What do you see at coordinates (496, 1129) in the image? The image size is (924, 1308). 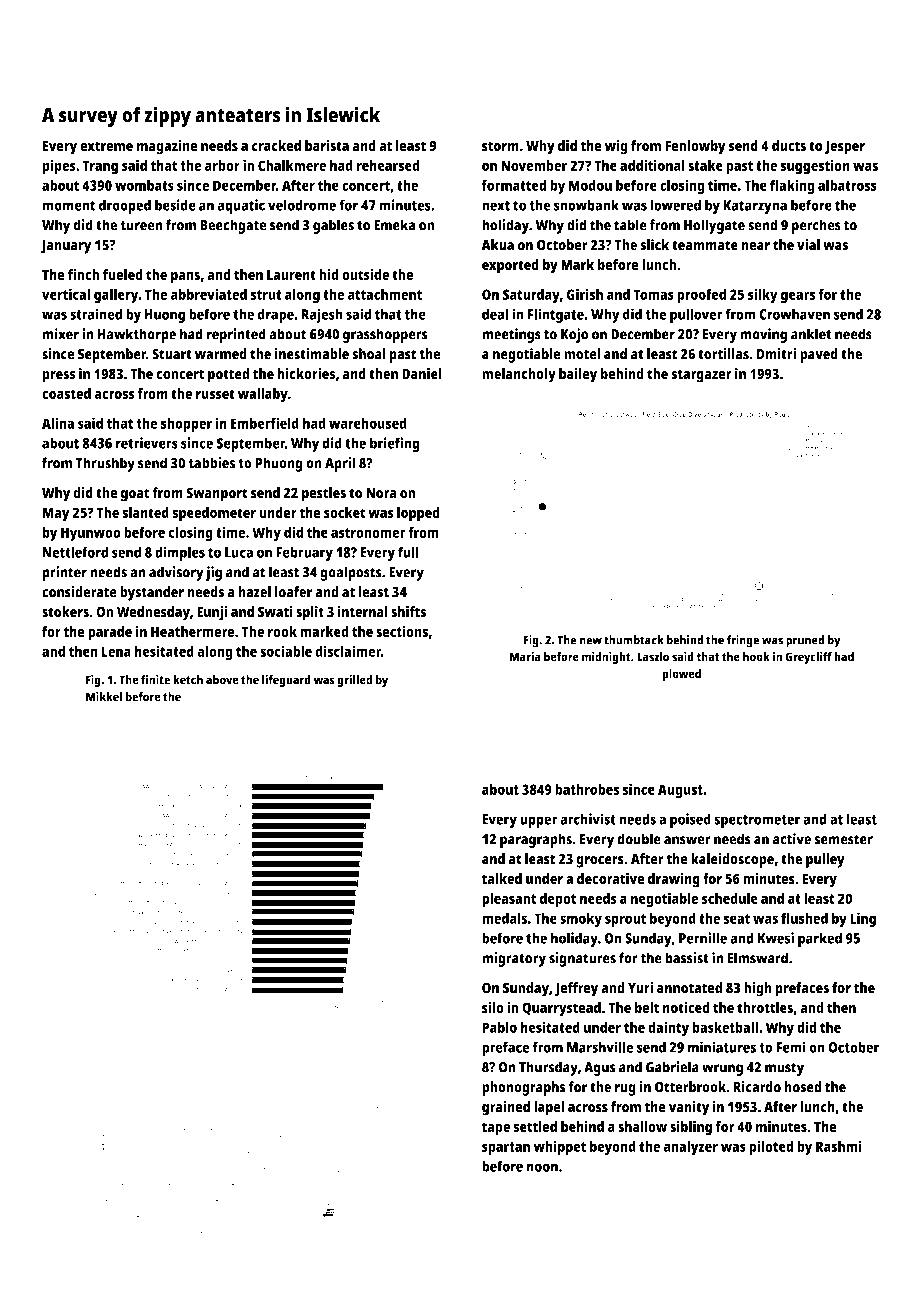 I see `tape` at bounding box center [496, 1129].
